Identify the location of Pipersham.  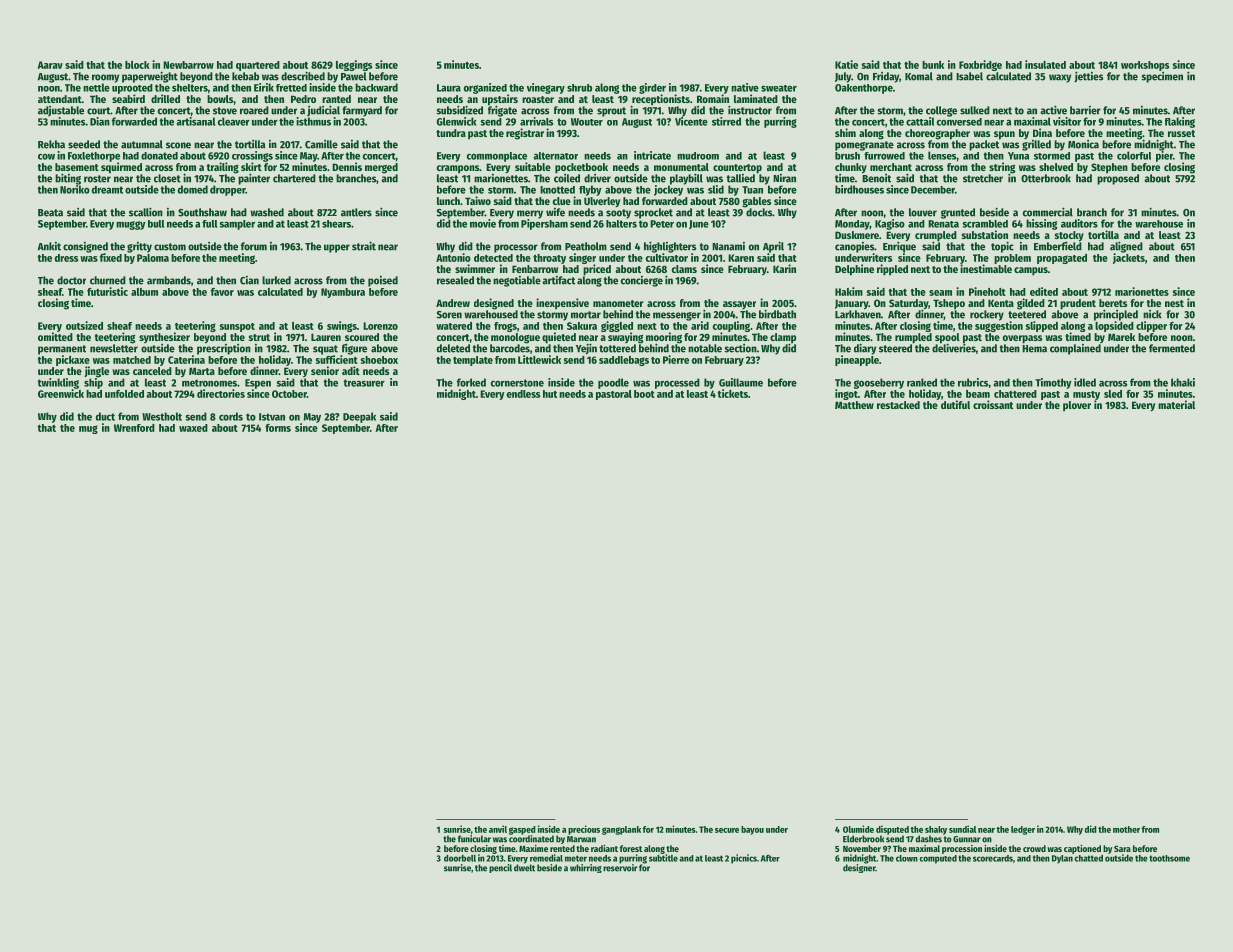
(544, 224).
